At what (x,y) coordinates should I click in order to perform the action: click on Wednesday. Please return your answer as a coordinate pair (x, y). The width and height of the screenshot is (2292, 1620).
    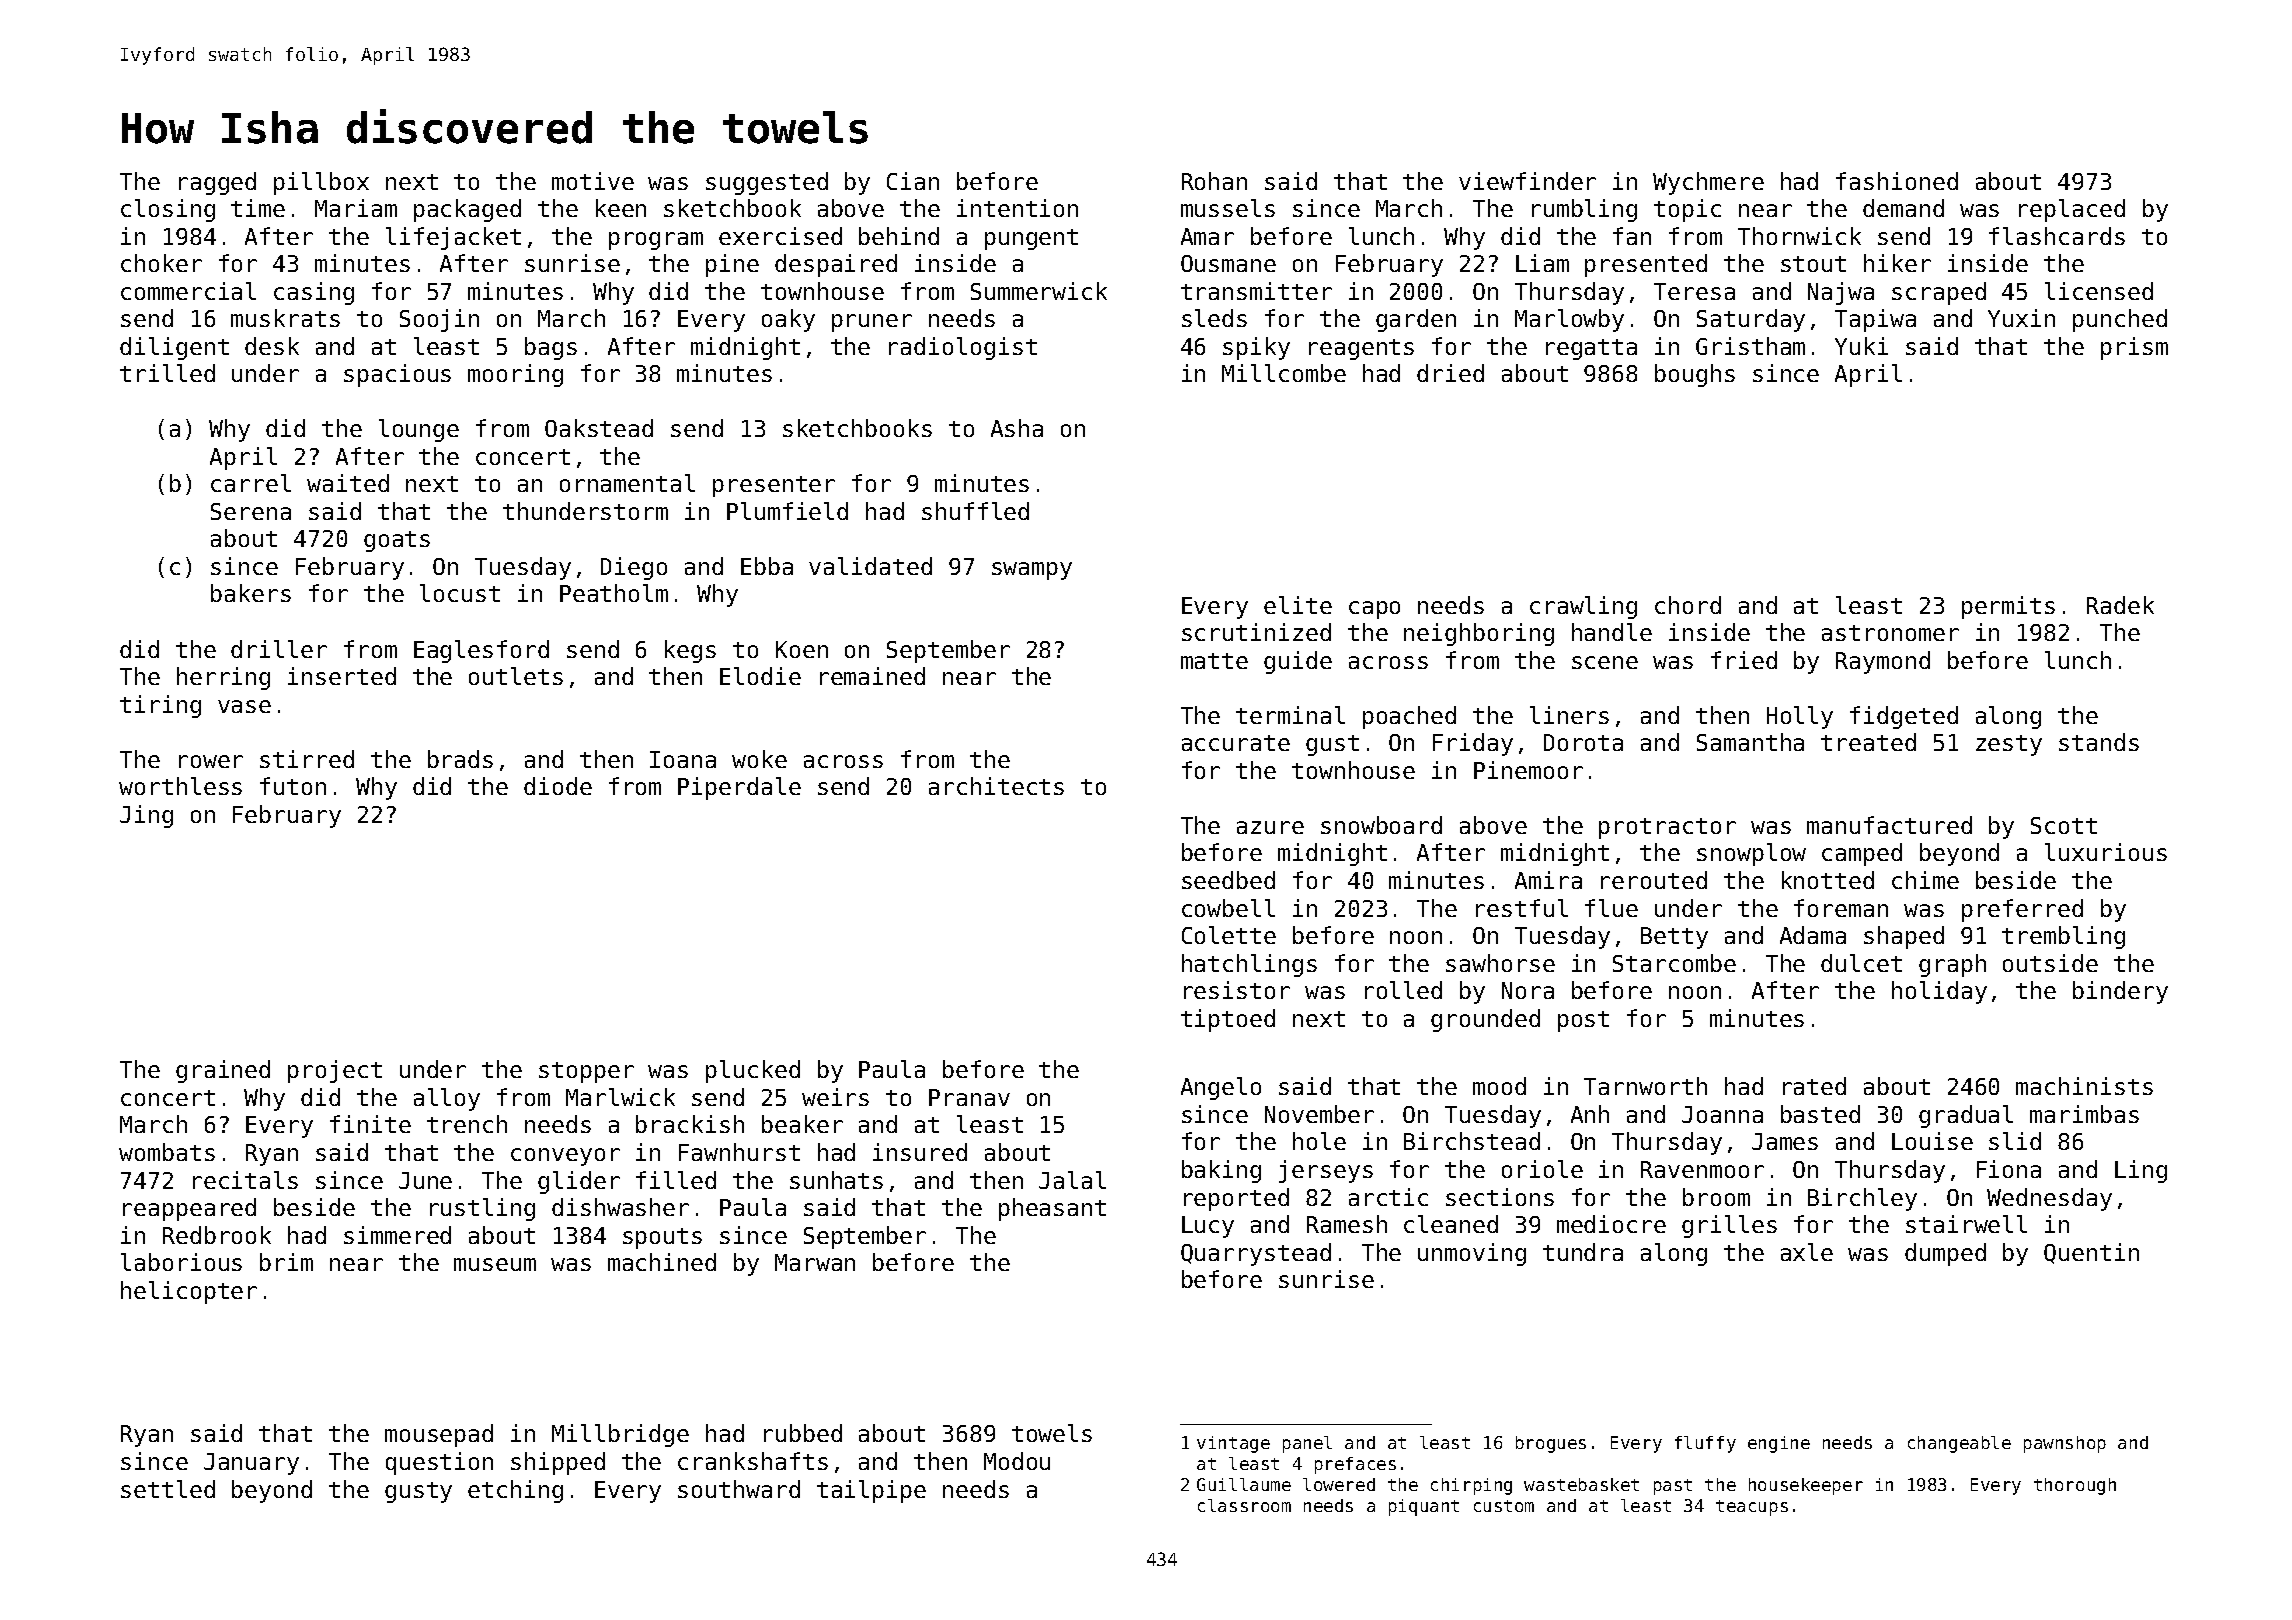
    Looking at the image, I should click on (2049, 1199).
